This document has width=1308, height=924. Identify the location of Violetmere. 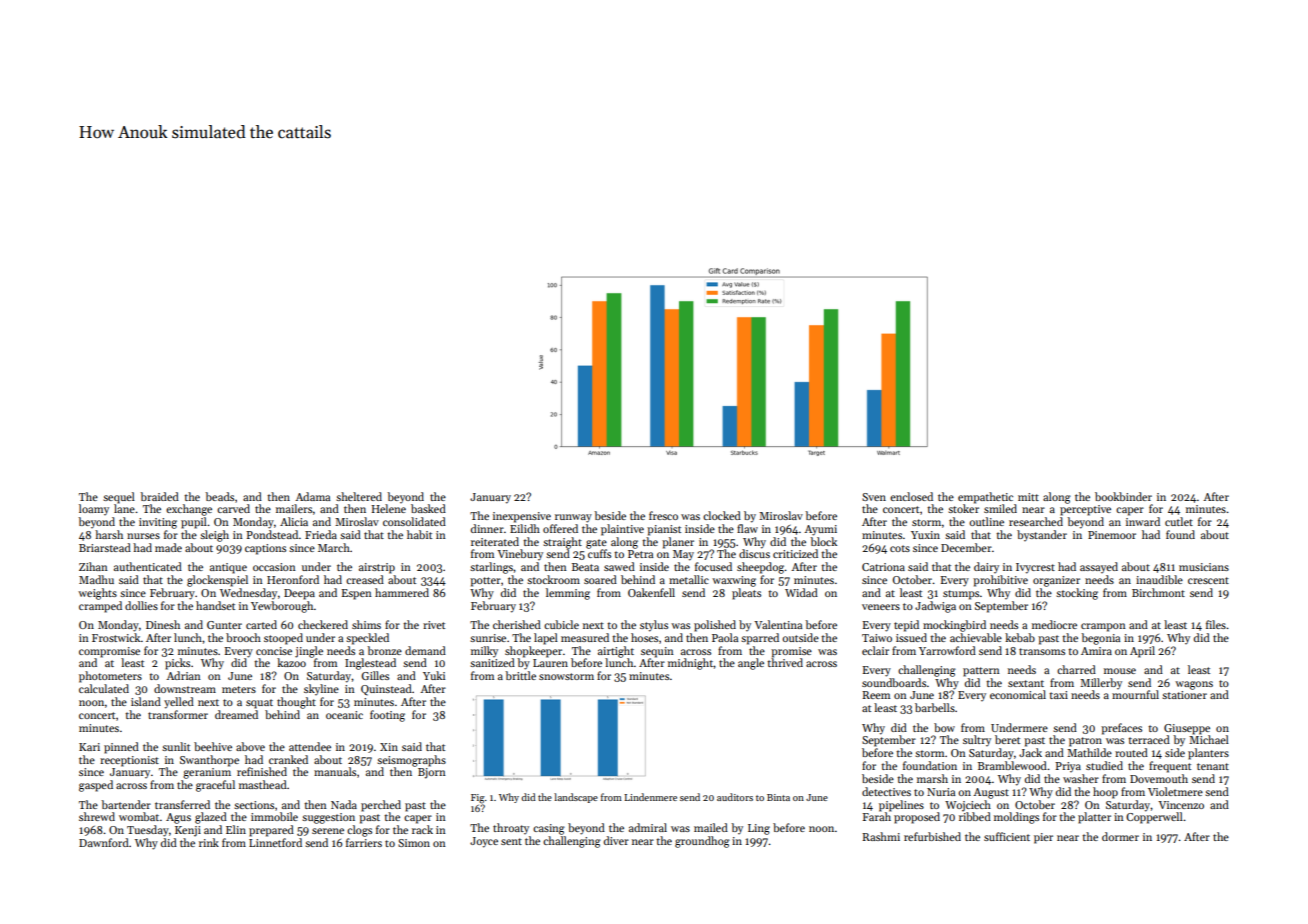
(1175, 791).
